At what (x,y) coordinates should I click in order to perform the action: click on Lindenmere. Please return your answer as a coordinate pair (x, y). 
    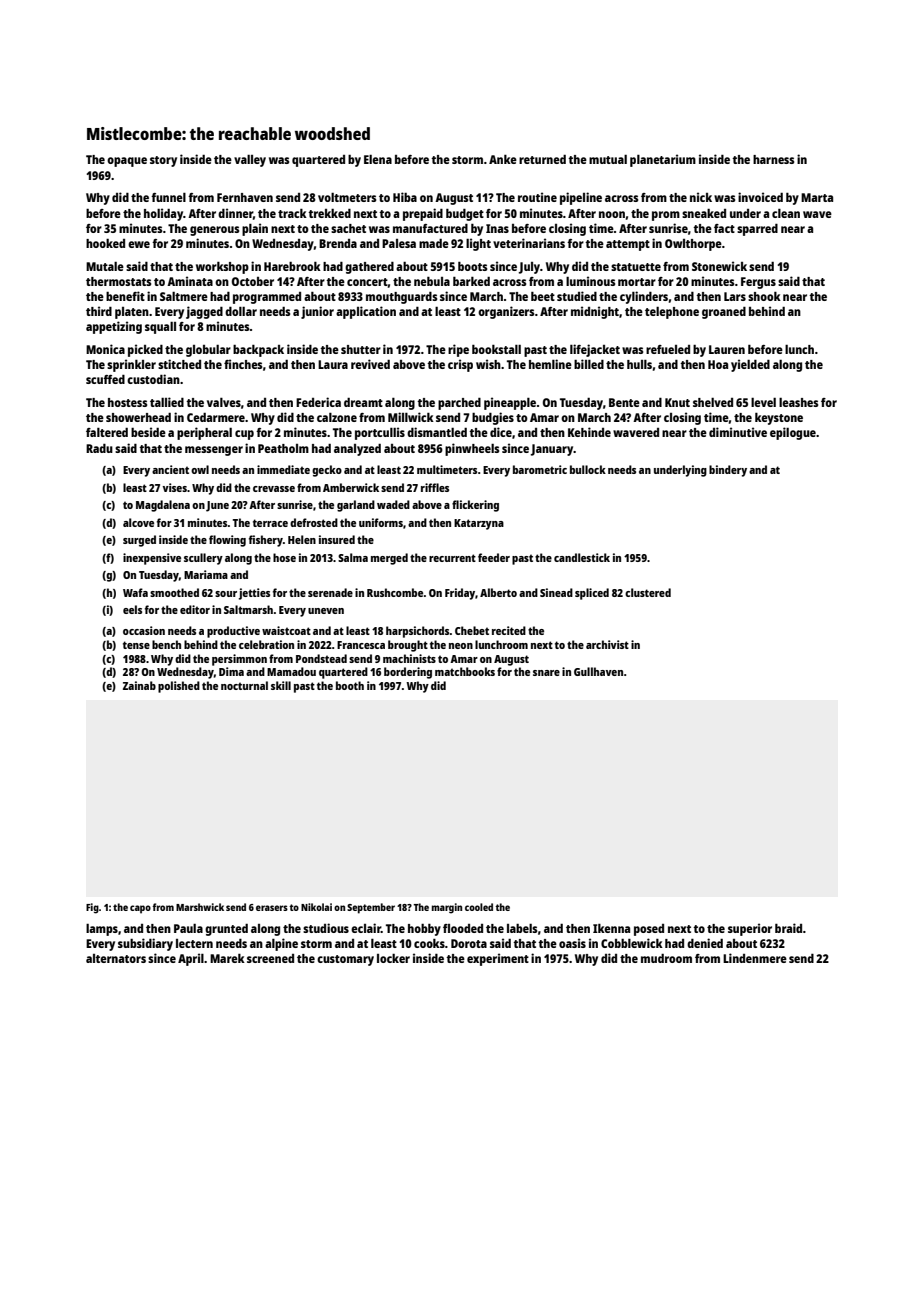
    Looking at the image, I should click on (755, 958).
